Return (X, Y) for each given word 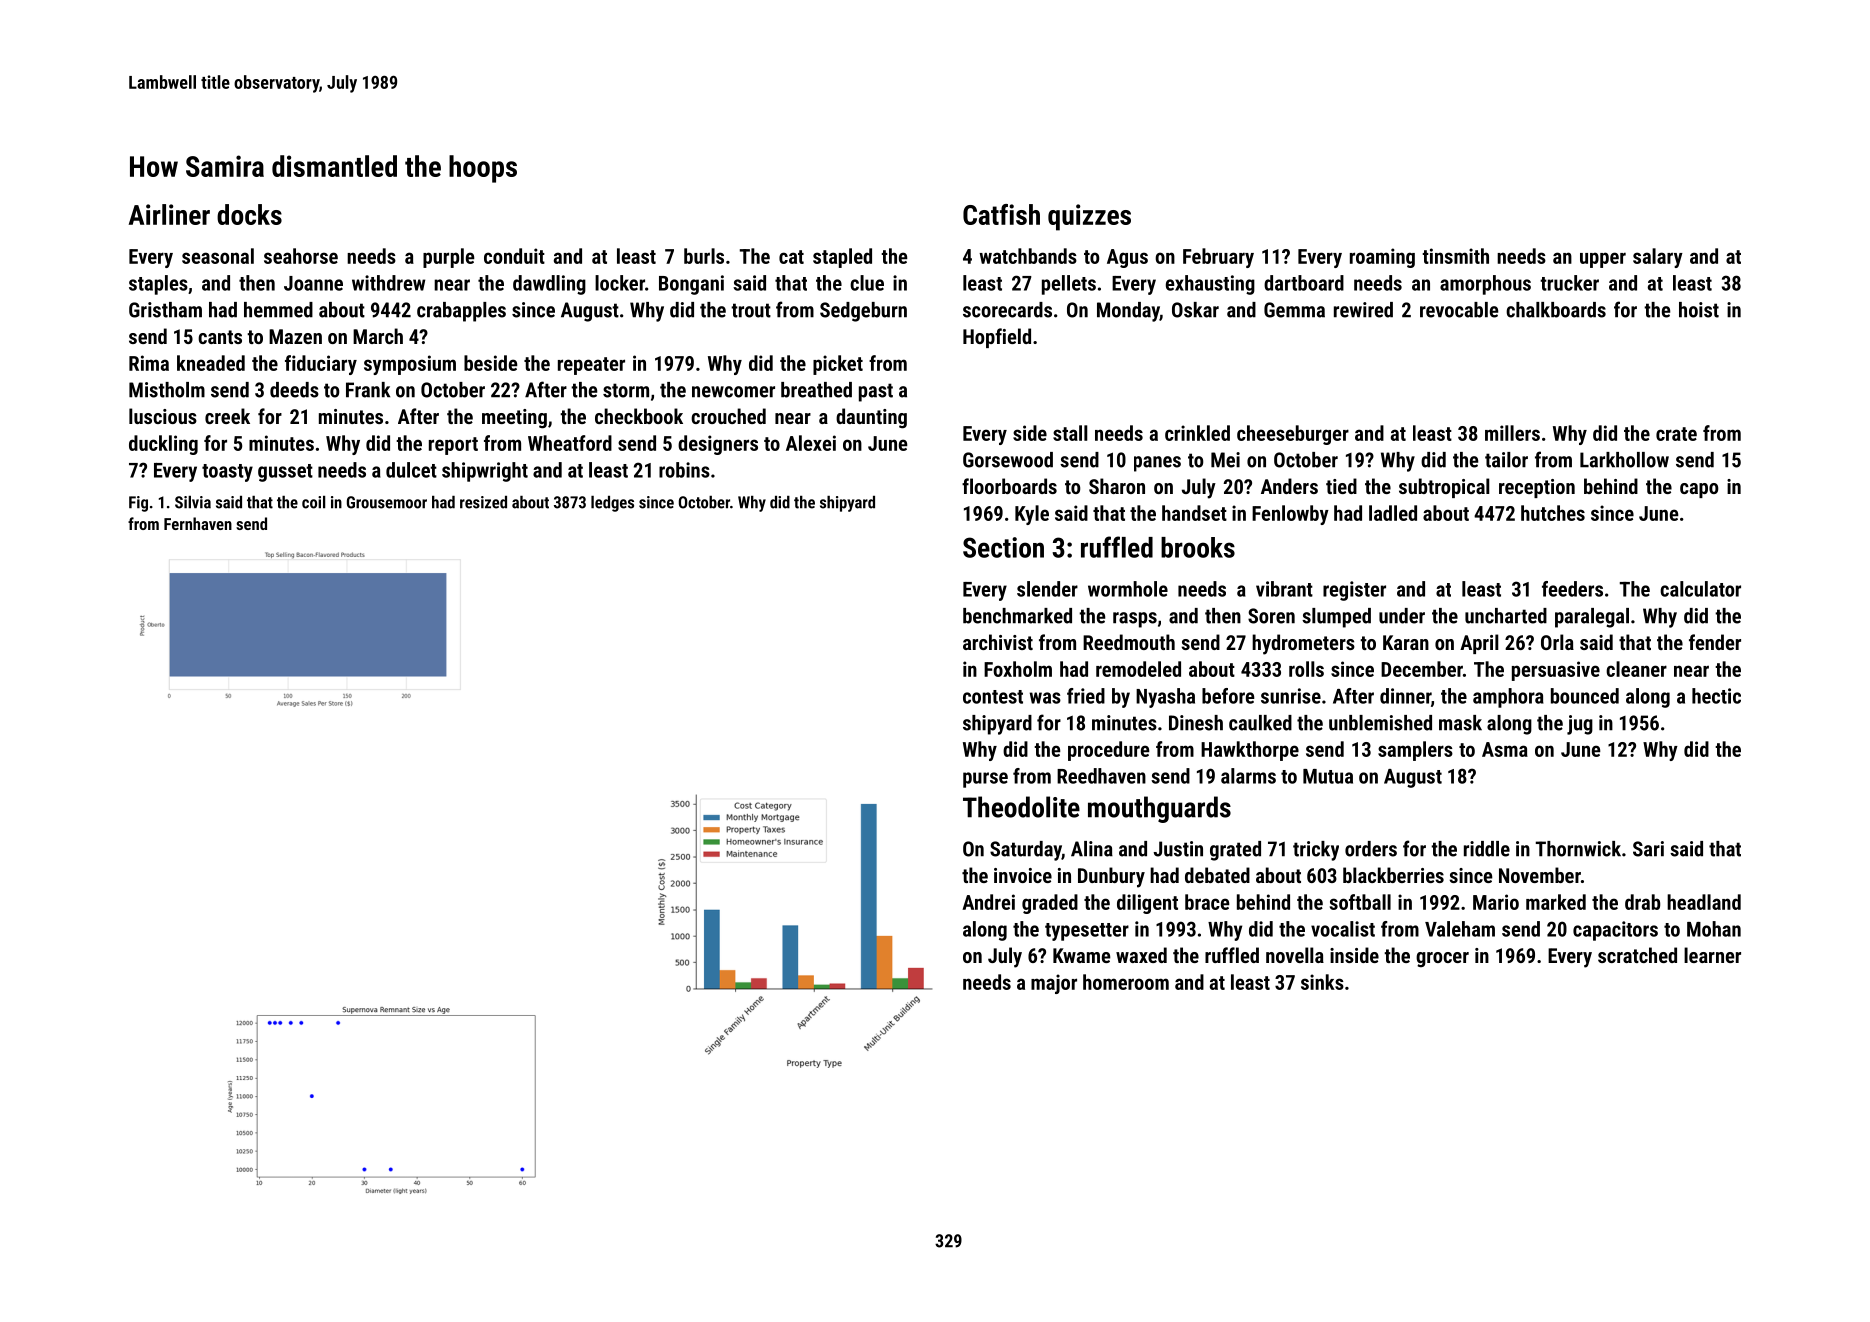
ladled (1393, 513)
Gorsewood (1008, 460)
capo (1699, 490)
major (1054, 984)
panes (1157, 464)
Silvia (193, 502)
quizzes (1089, 217)
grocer (1442, 960)
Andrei (988, 902)
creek (227, 416)
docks (249, 214)
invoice (1023, 875)
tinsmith (1455, 256)
